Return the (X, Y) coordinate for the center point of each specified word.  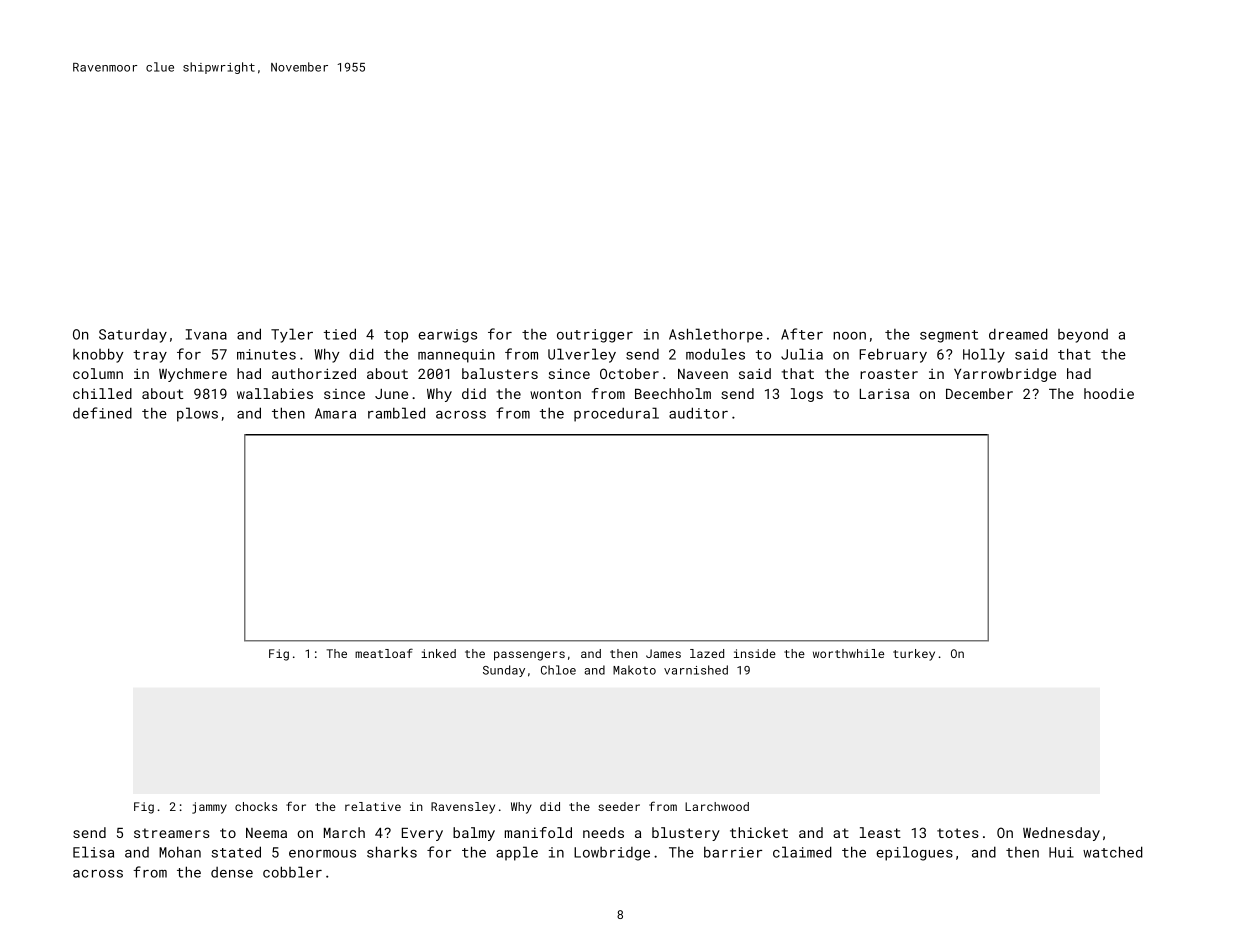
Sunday (504, 671)
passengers (529, 656)
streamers (172, 833)
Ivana (206, 334)
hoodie (1109, 393)
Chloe (558, 670)
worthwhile (848, 653)
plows (197, 414)
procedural (616, 414)
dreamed (1018, 334)
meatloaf (384, 653)
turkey (914, 655)
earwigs (447, 336)
